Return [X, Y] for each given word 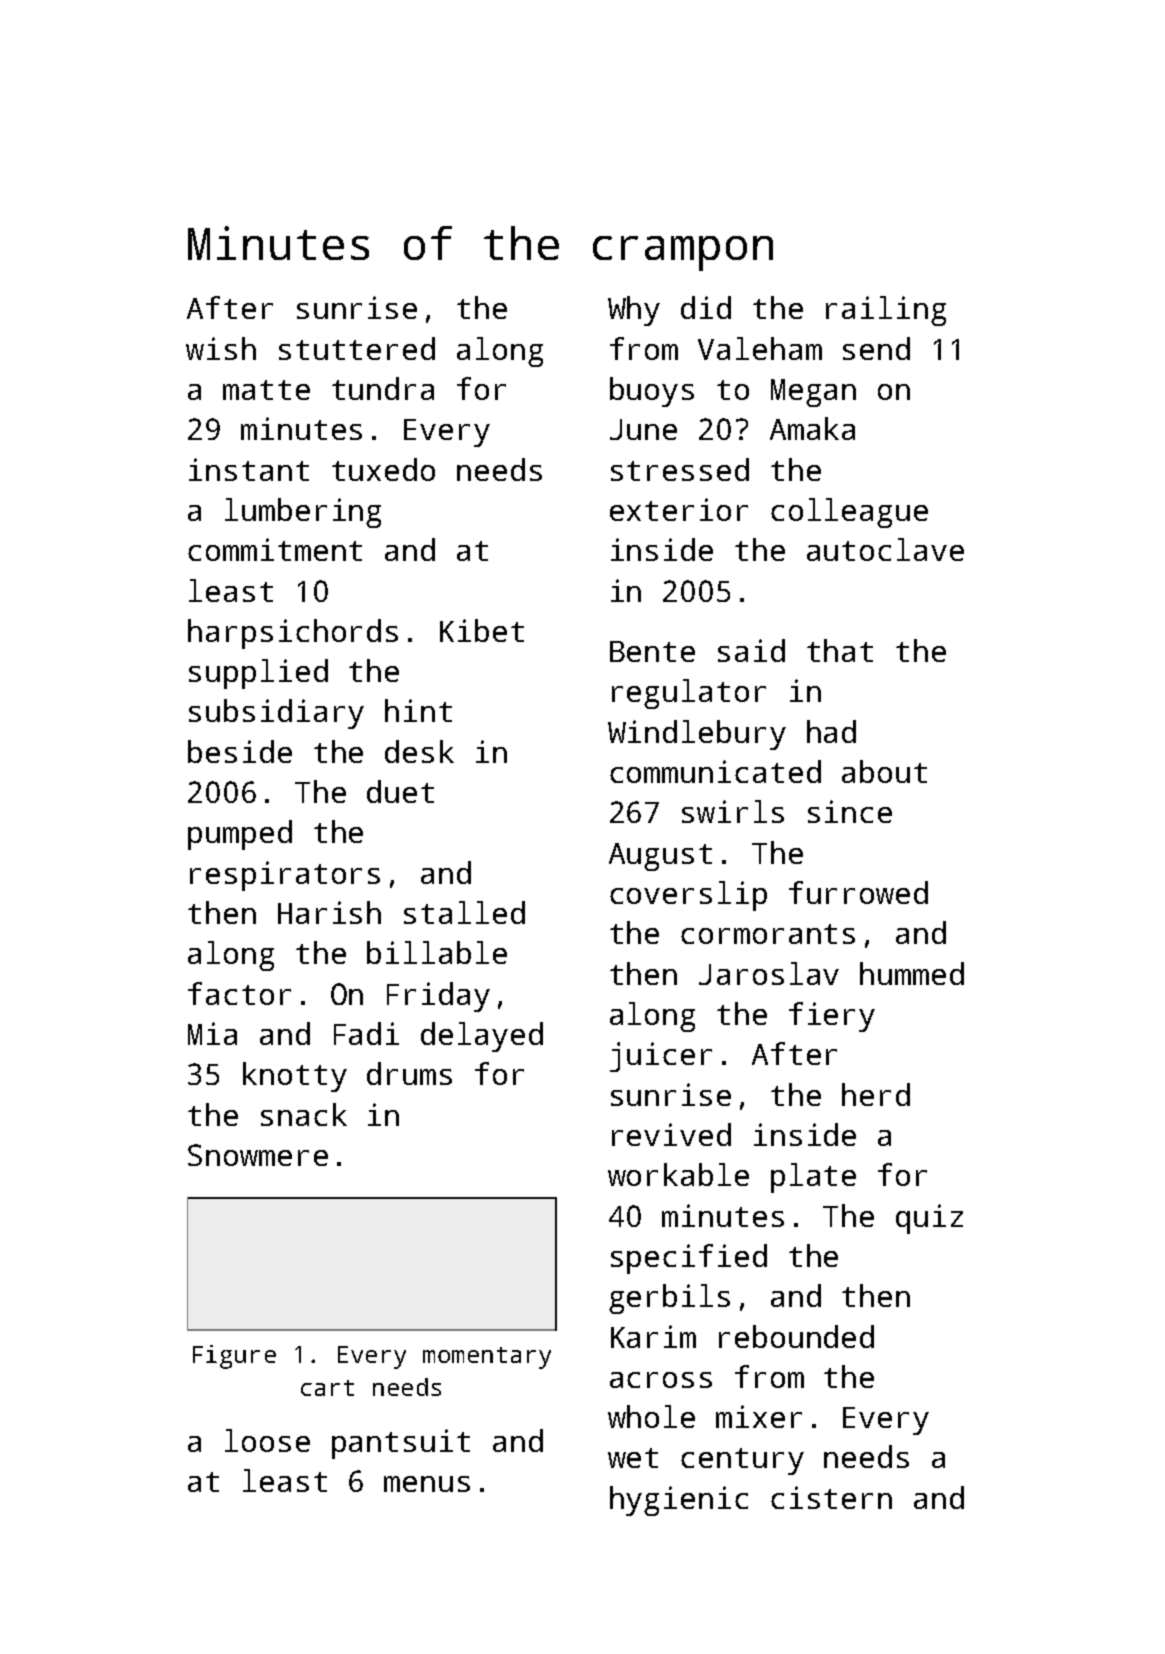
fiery [832, 1017]
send [876, 348]
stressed [680, 469]
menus [427, 1484]
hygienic [679, 1501]
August [660, 857]
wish [221, 348]
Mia [212, 1033]
